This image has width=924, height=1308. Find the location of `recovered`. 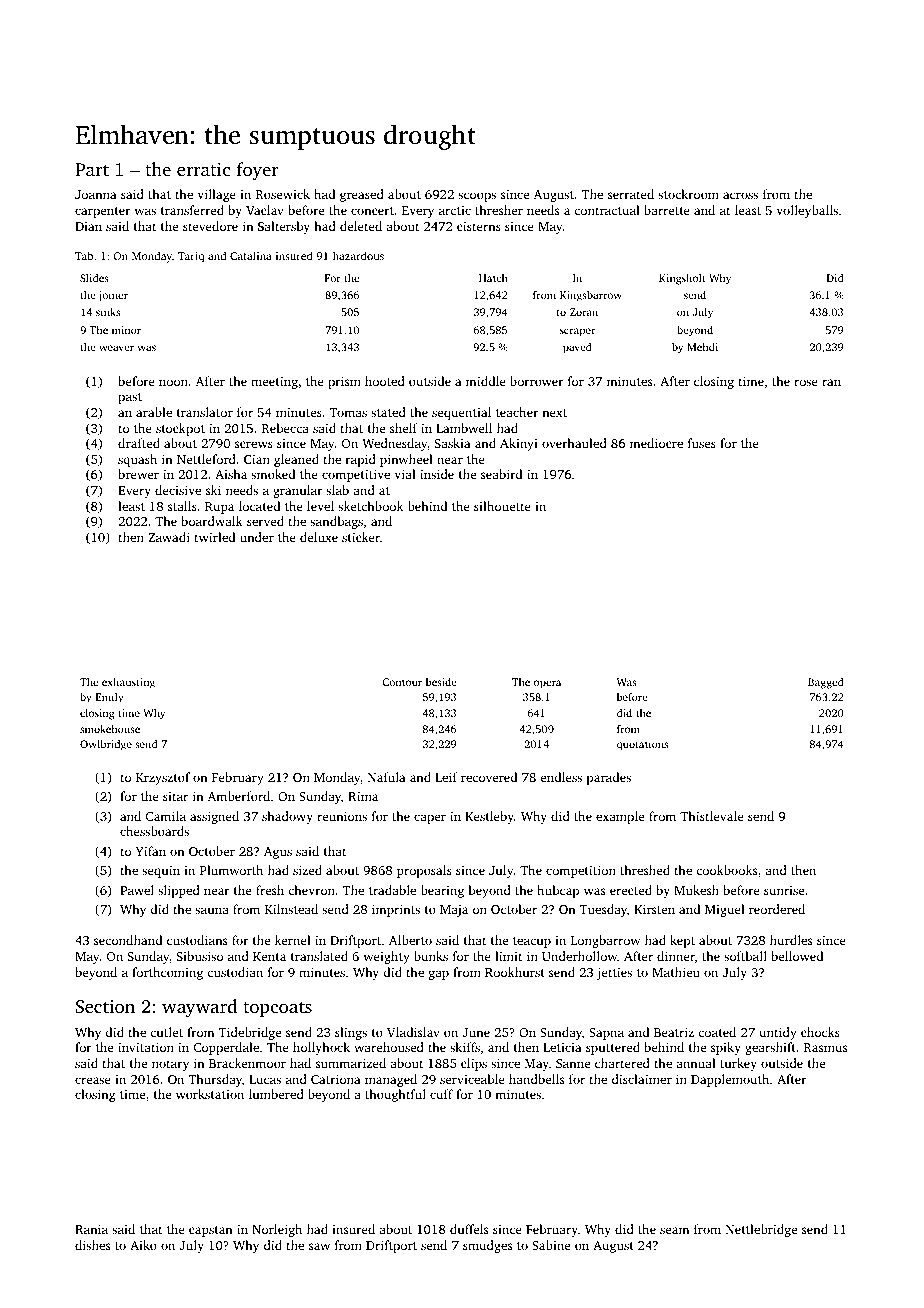

recovered is located at coordinates (489, 777).
